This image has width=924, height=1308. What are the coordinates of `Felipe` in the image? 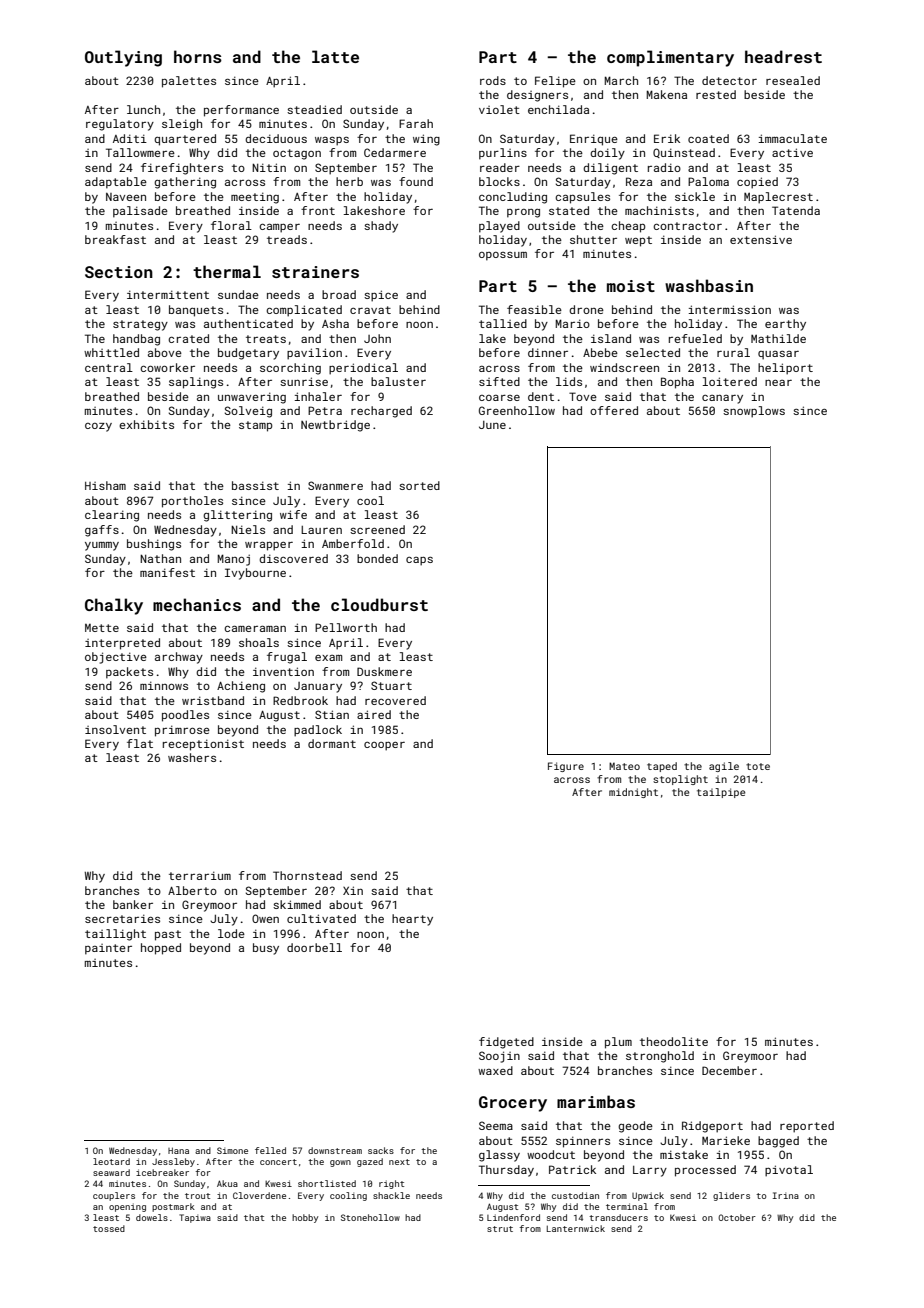 It's located at (555, 82).
